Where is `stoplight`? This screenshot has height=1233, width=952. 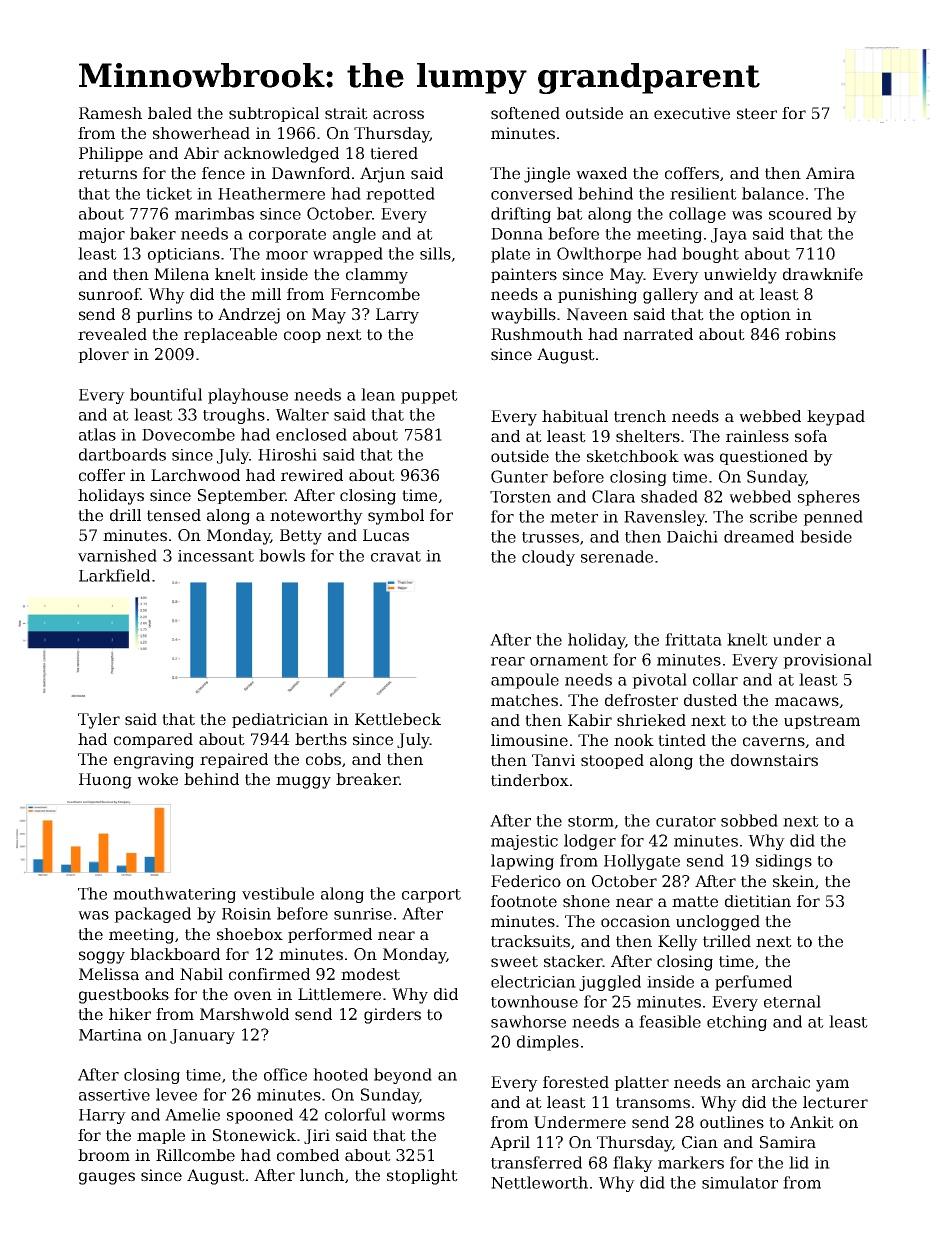 stoplight is located at coordinates (422, 1177).
